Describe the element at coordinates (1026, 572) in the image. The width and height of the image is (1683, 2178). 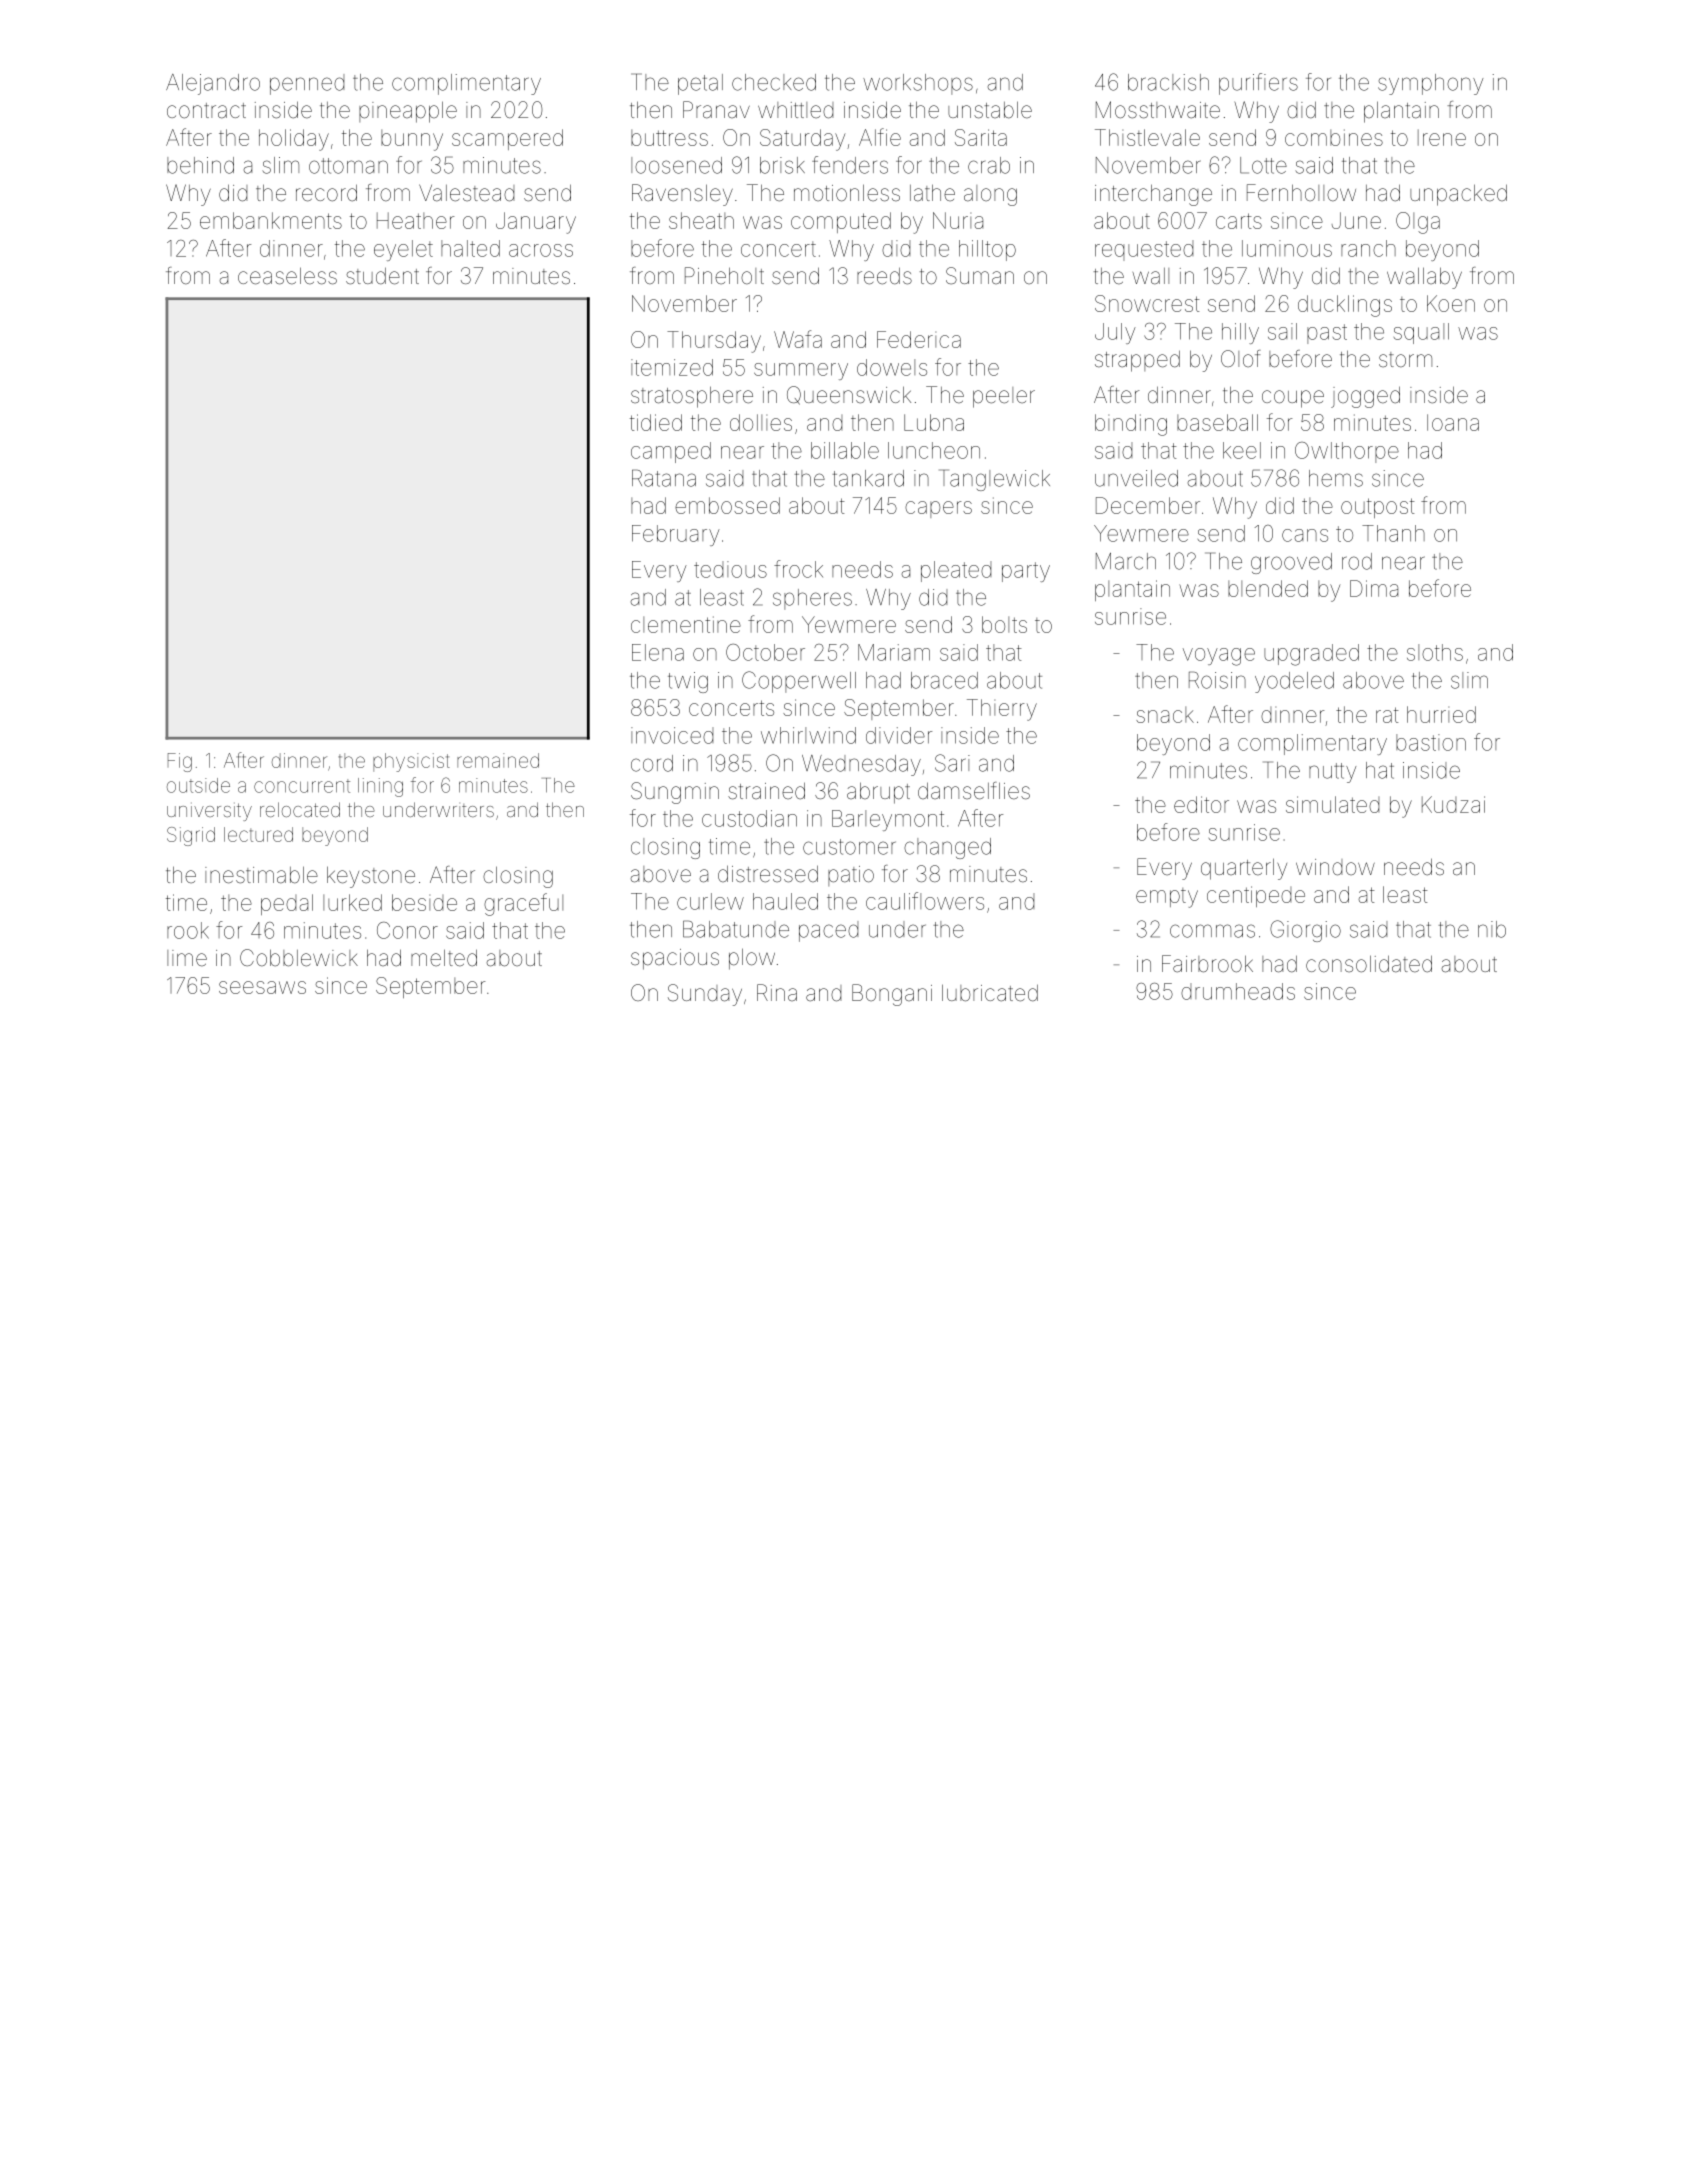
I see `party` at that location.
